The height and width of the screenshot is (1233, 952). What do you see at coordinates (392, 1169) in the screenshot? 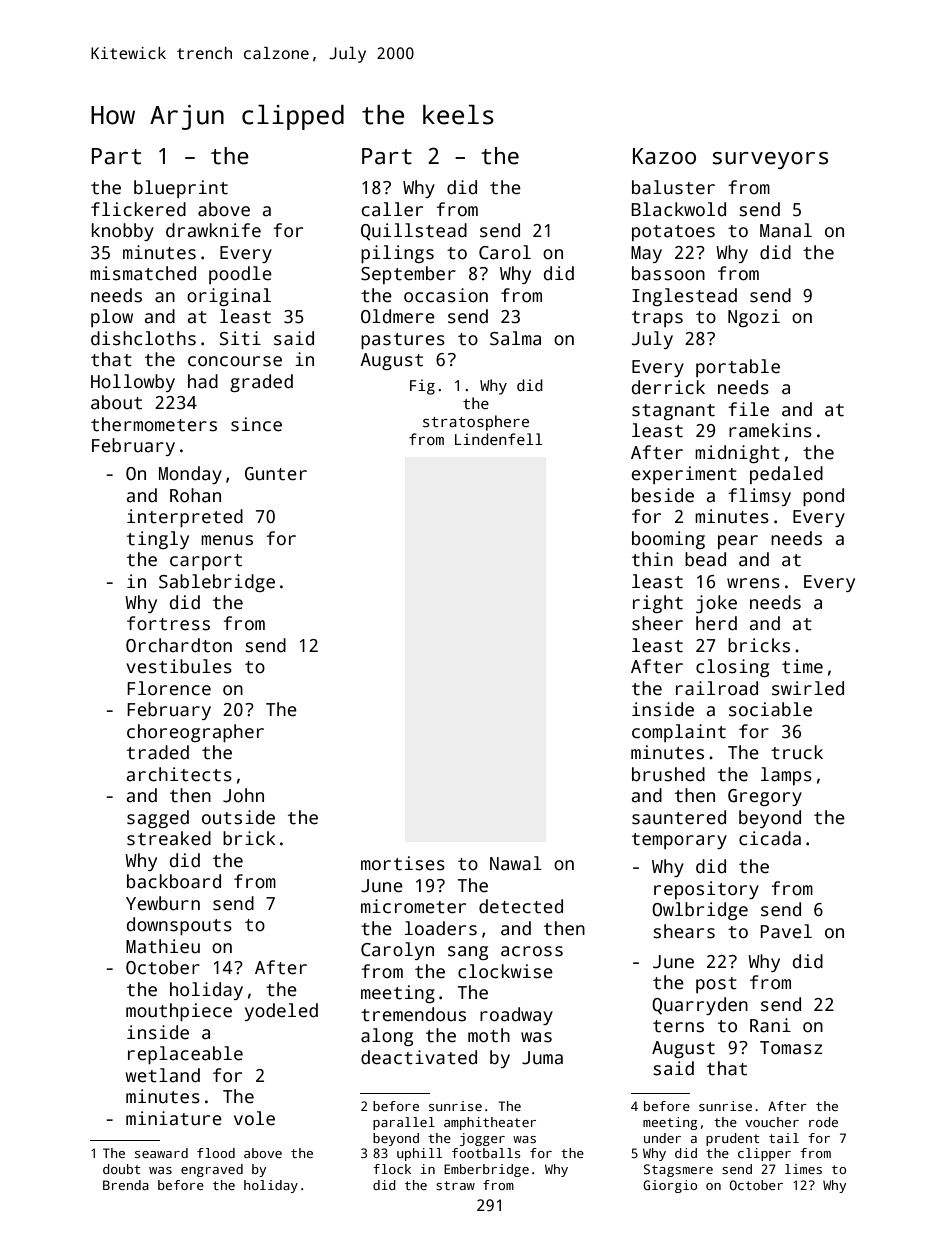
I see `flock` at bounding box center [392, 1169].
